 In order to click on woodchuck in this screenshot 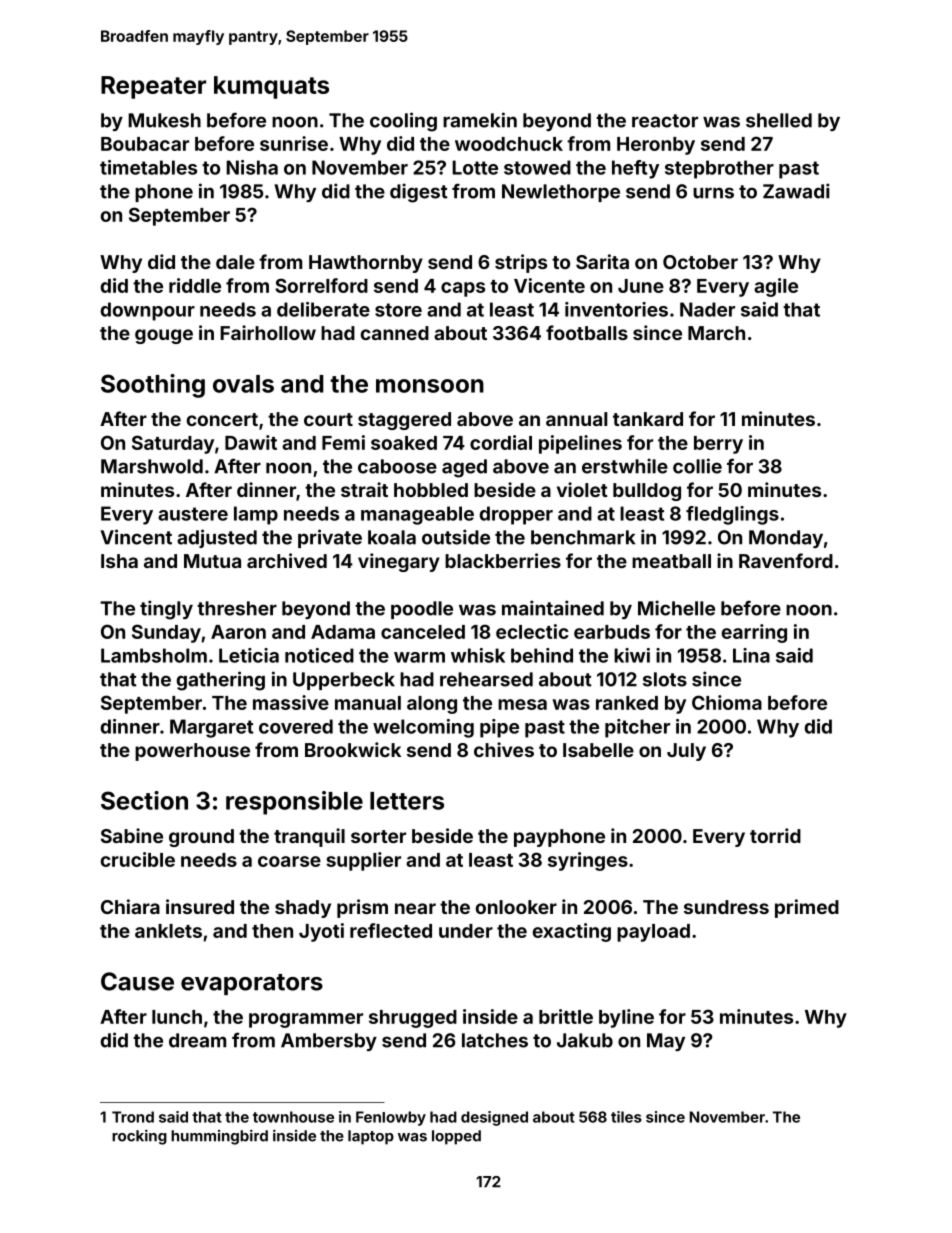, I will do `click(509, 144)`.
